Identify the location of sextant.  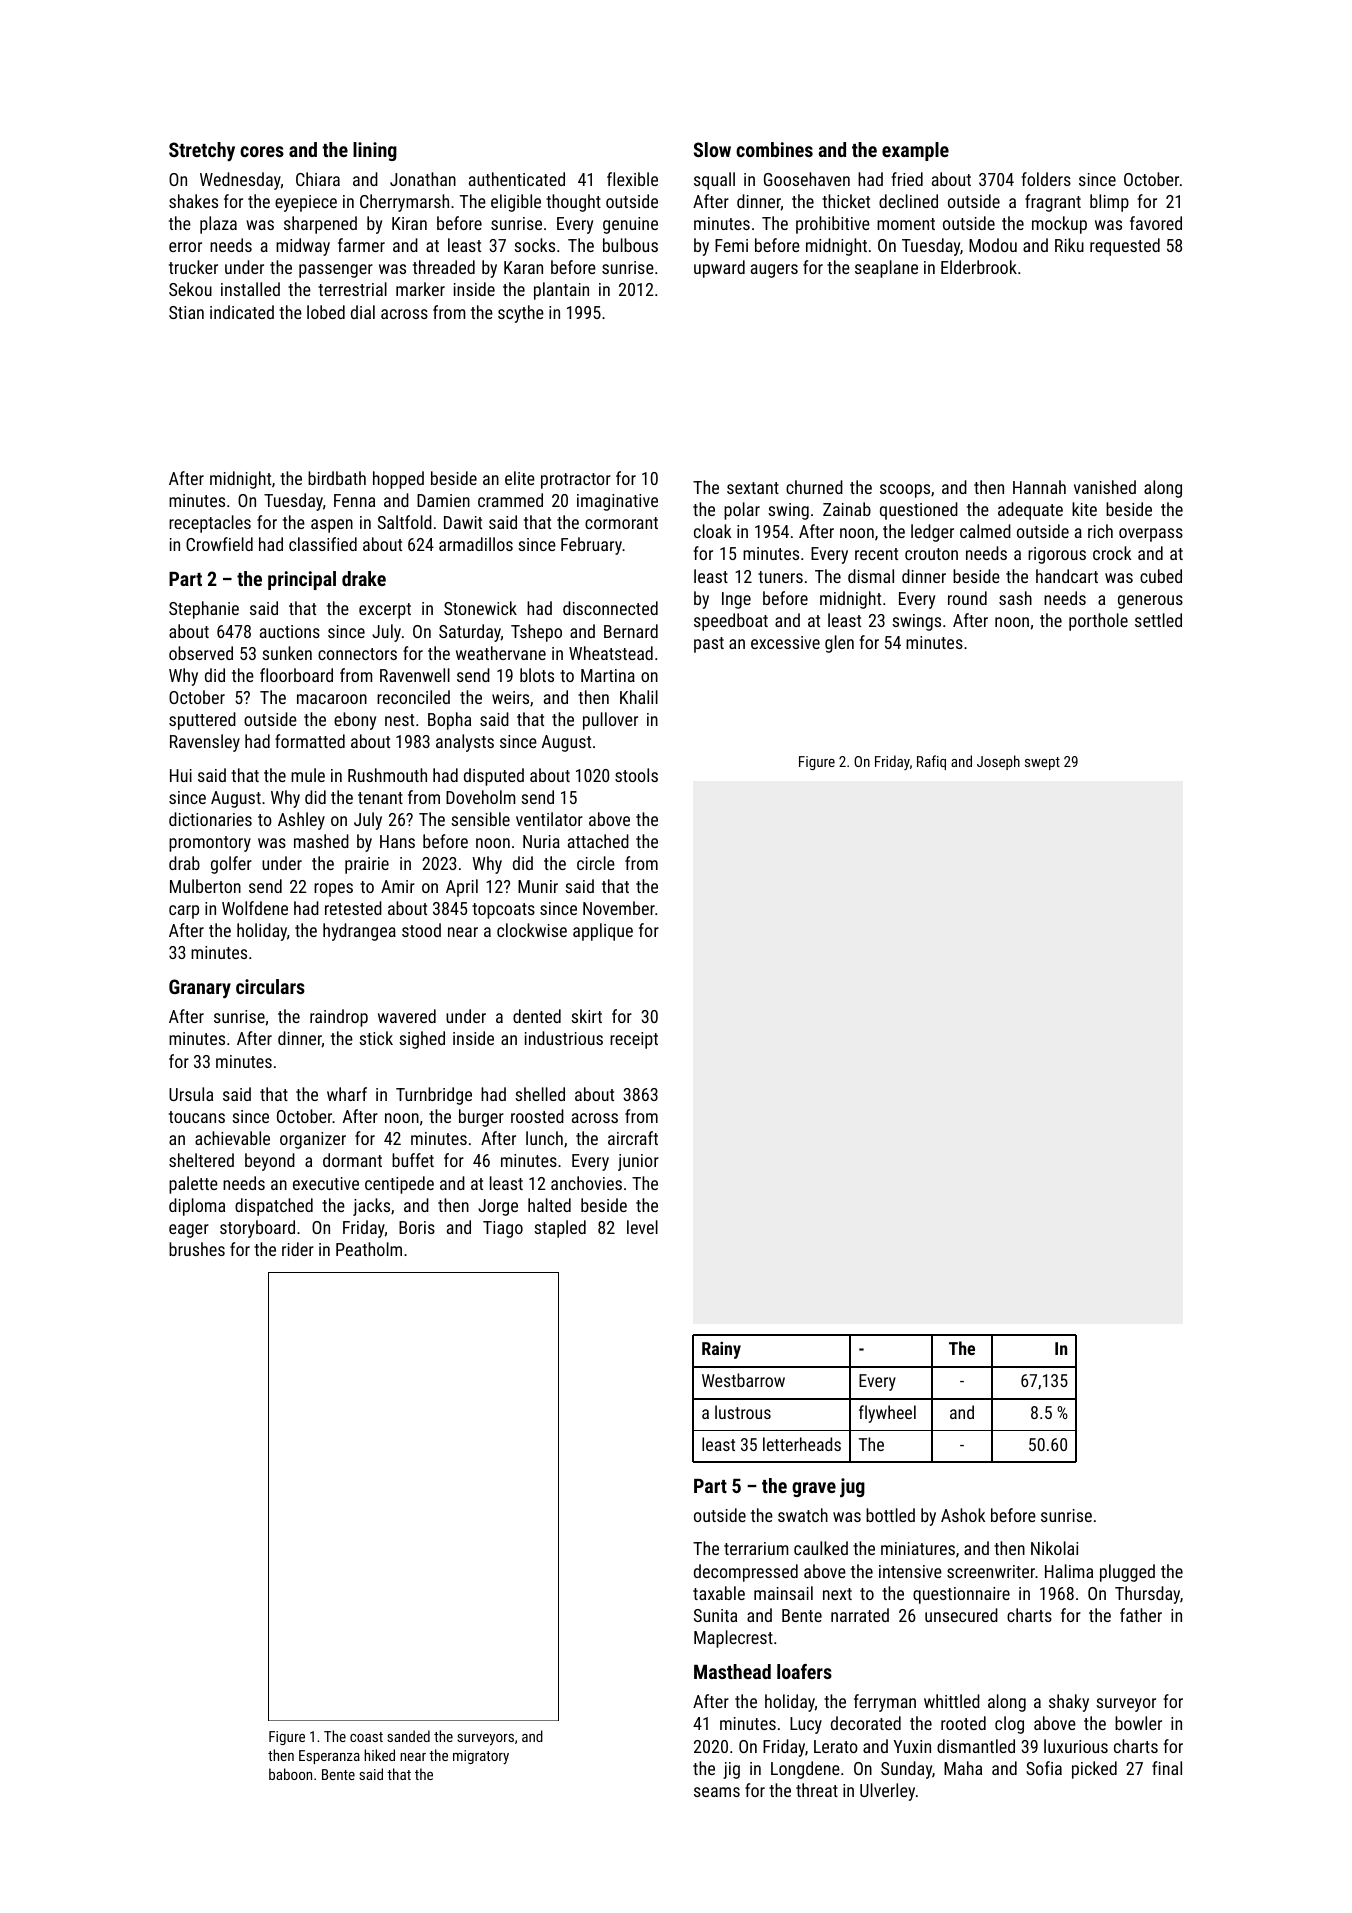
(753, 488).
